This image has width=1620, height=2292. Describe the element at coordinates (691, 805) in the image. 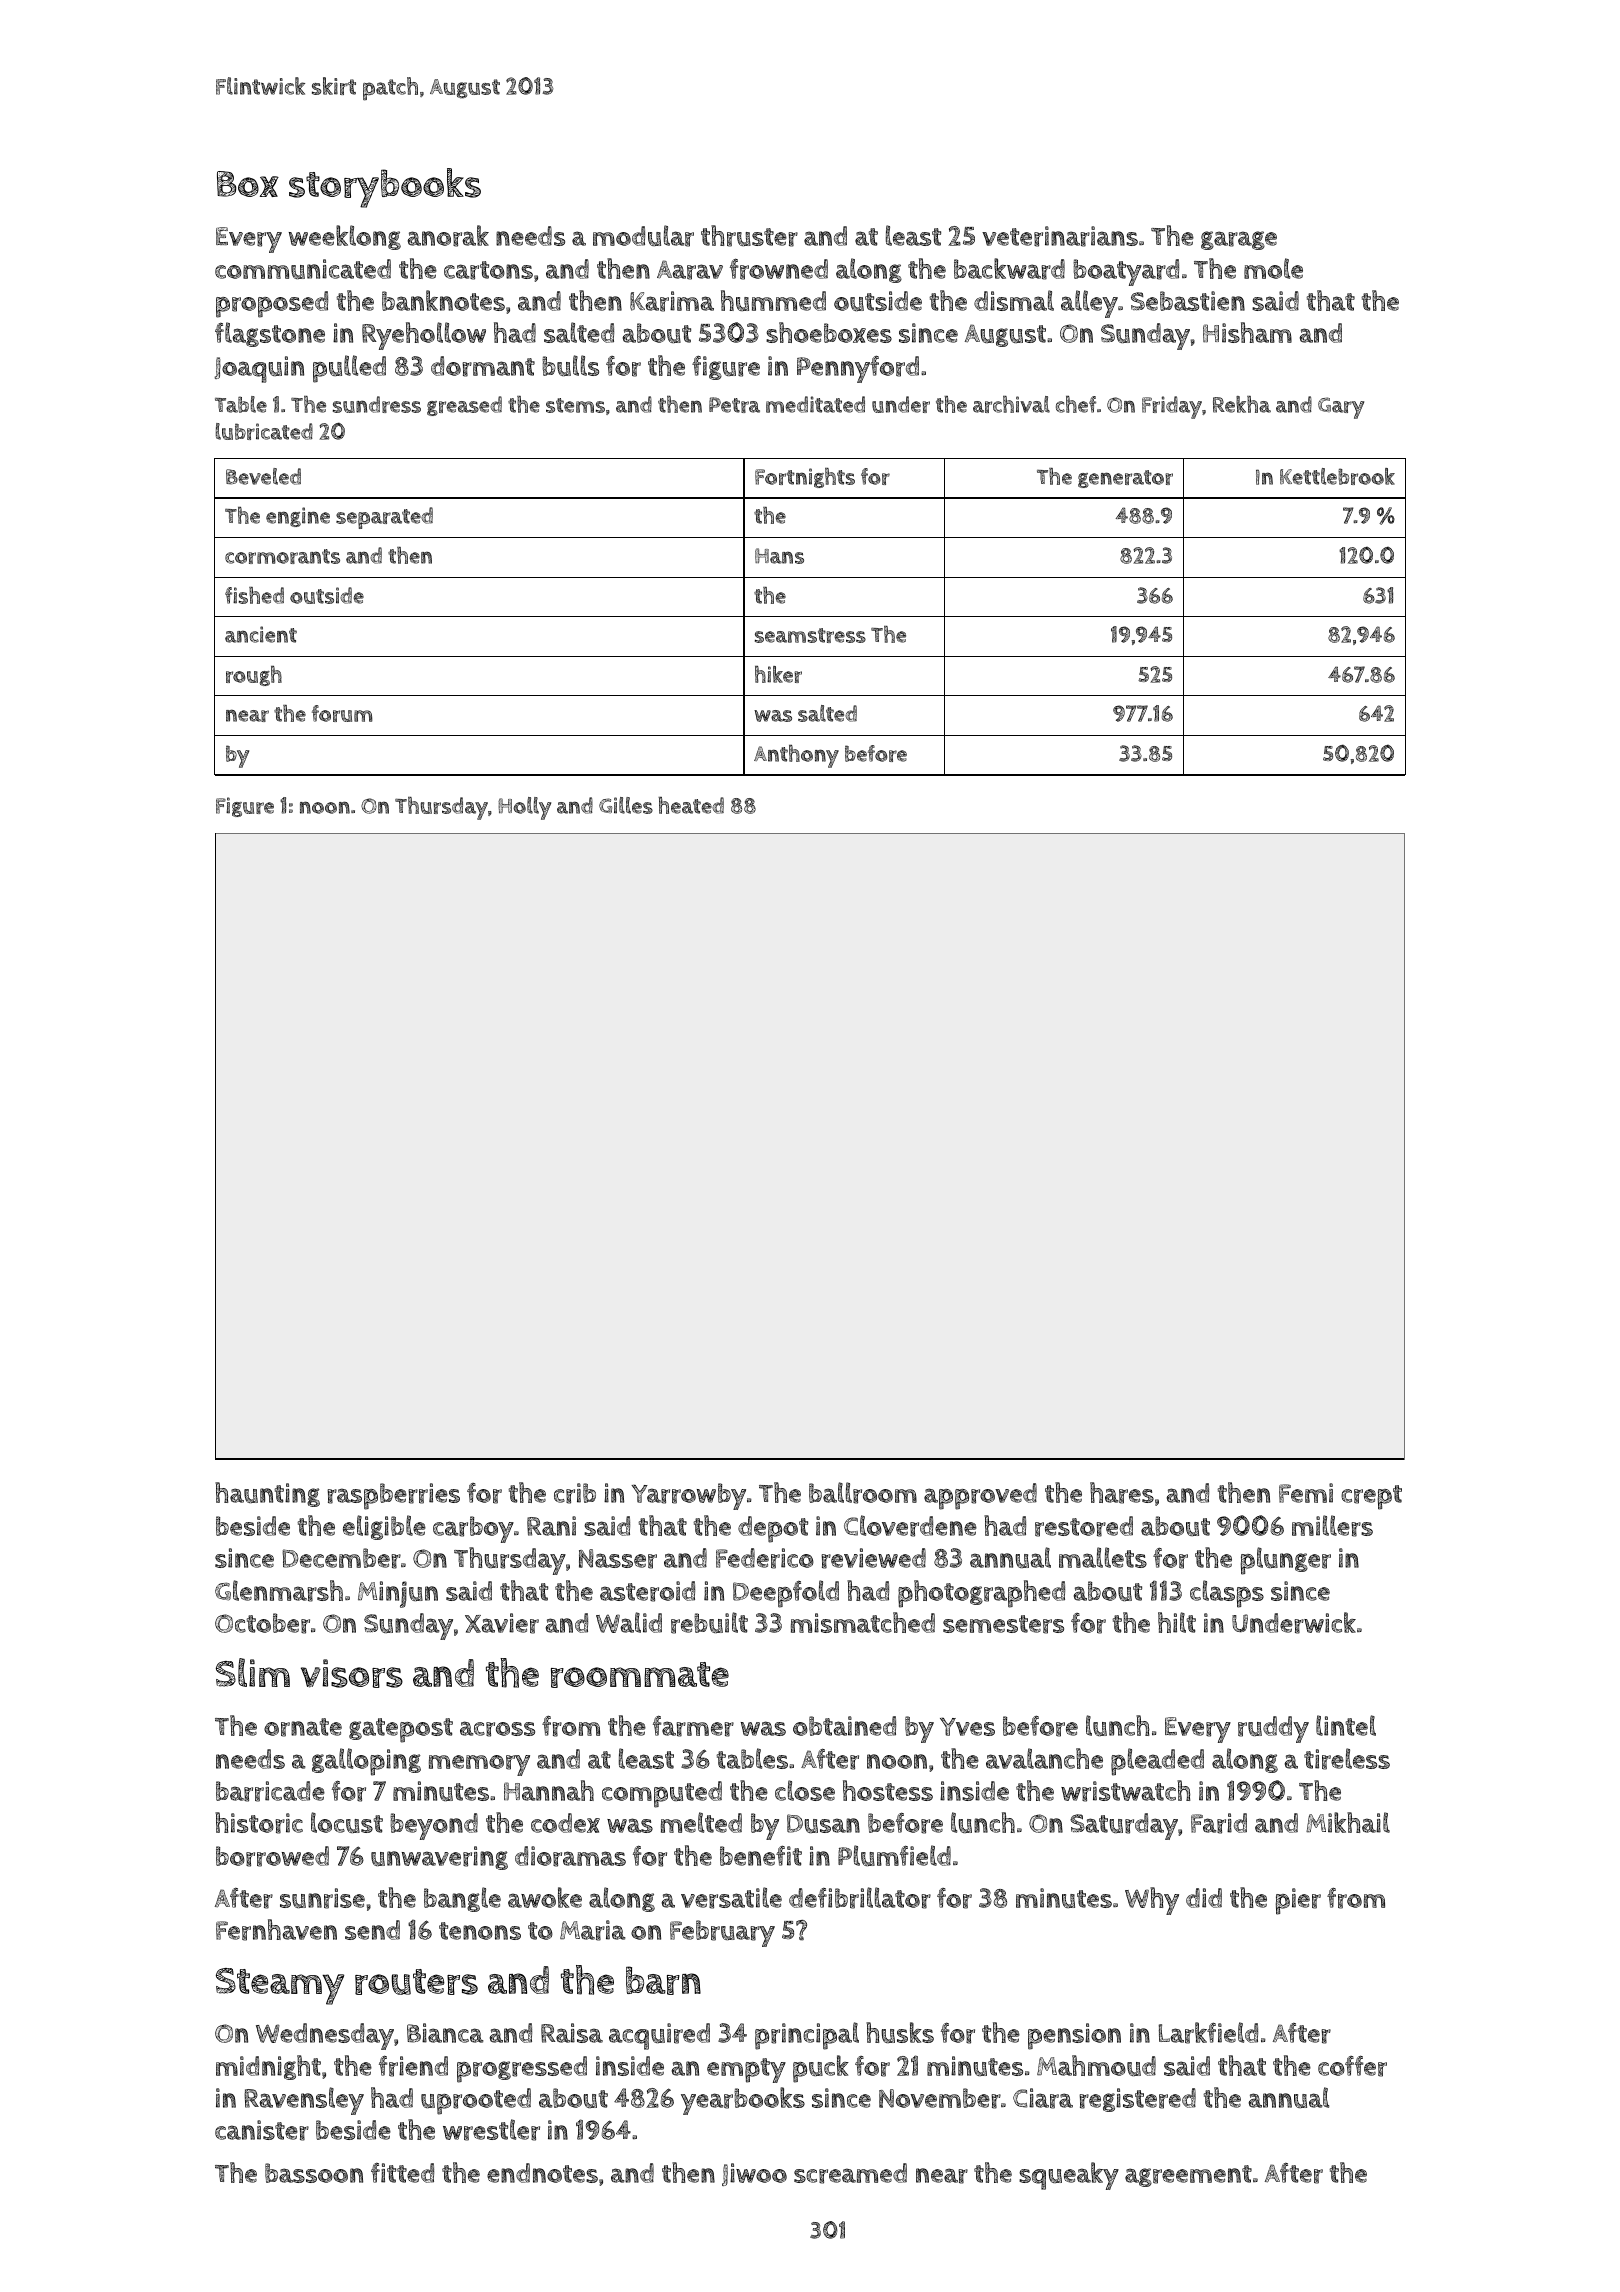

I see `heated` at that location.
